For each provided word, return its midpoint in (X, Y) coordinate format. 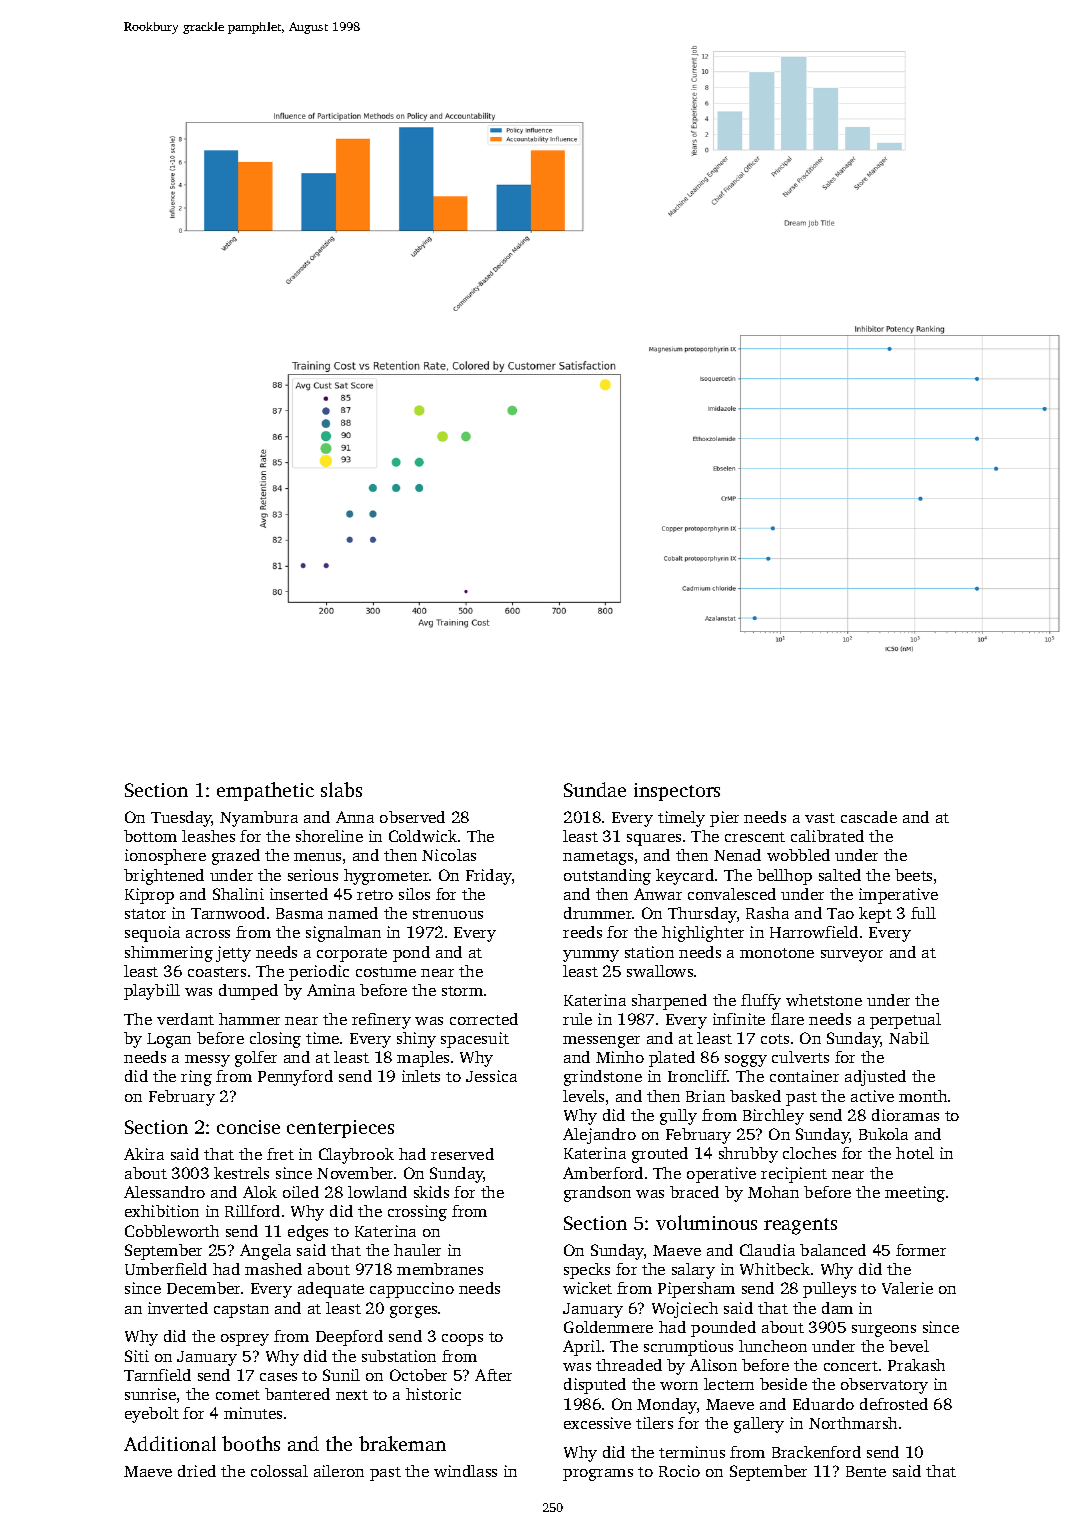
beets (913, 875)
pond (411, 954)
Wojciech (685, 1310)
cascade (869, 817)
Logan (169, 1040)
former (921, 1250)
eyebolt (152, 1415)
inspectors (677, 792)
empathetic (265, 791)
